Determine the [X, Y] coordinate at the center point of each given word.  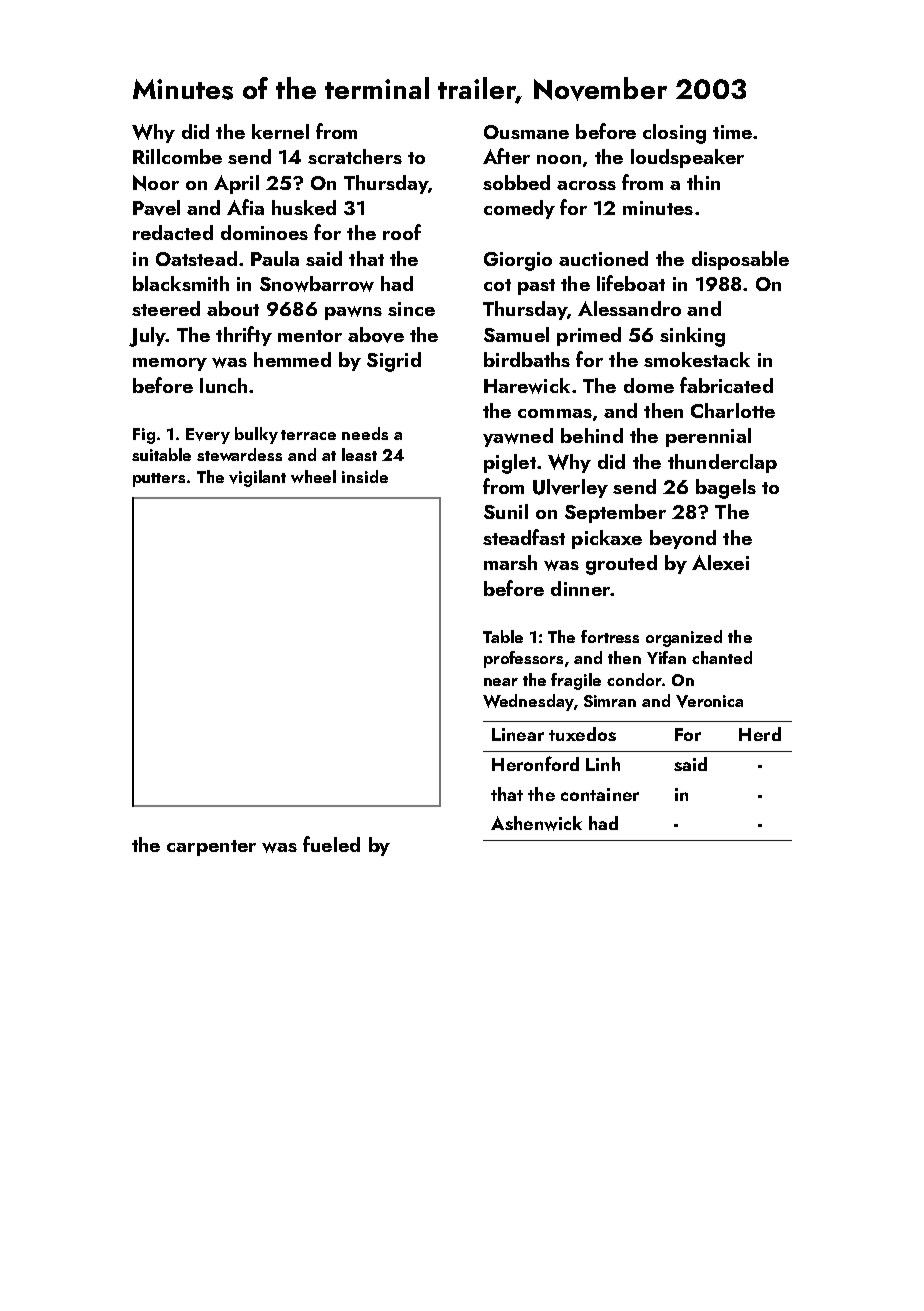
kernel [280, 131]
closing [674, 134]
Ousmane [526, 132]
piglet [510, 464]
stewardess [239, 454]
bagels [726, 489]
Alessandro [629, 308]
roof [402, 232]
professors [523, 659]
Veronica [709, 701]
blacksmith [181, 283]
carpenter [211, 848]
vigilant [257, 478]
